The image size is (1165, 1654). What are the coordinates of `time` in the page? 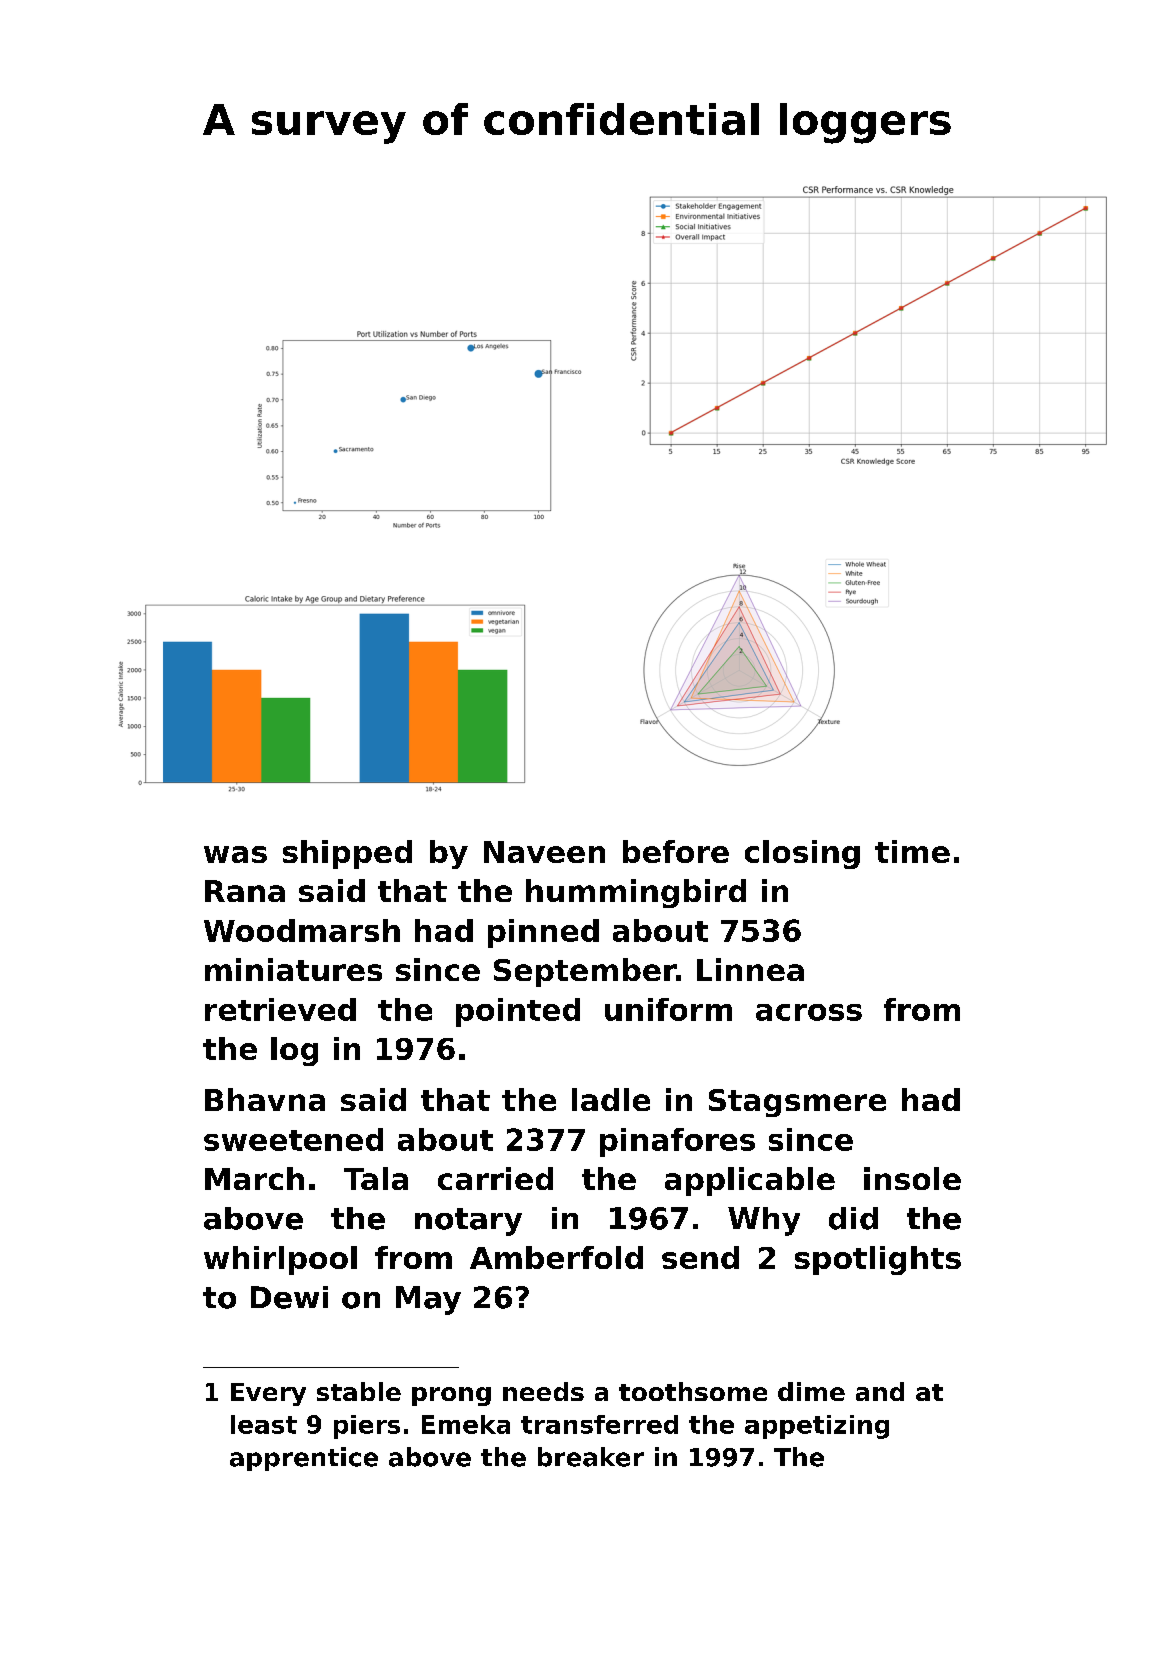 It's located at (912, 851).
